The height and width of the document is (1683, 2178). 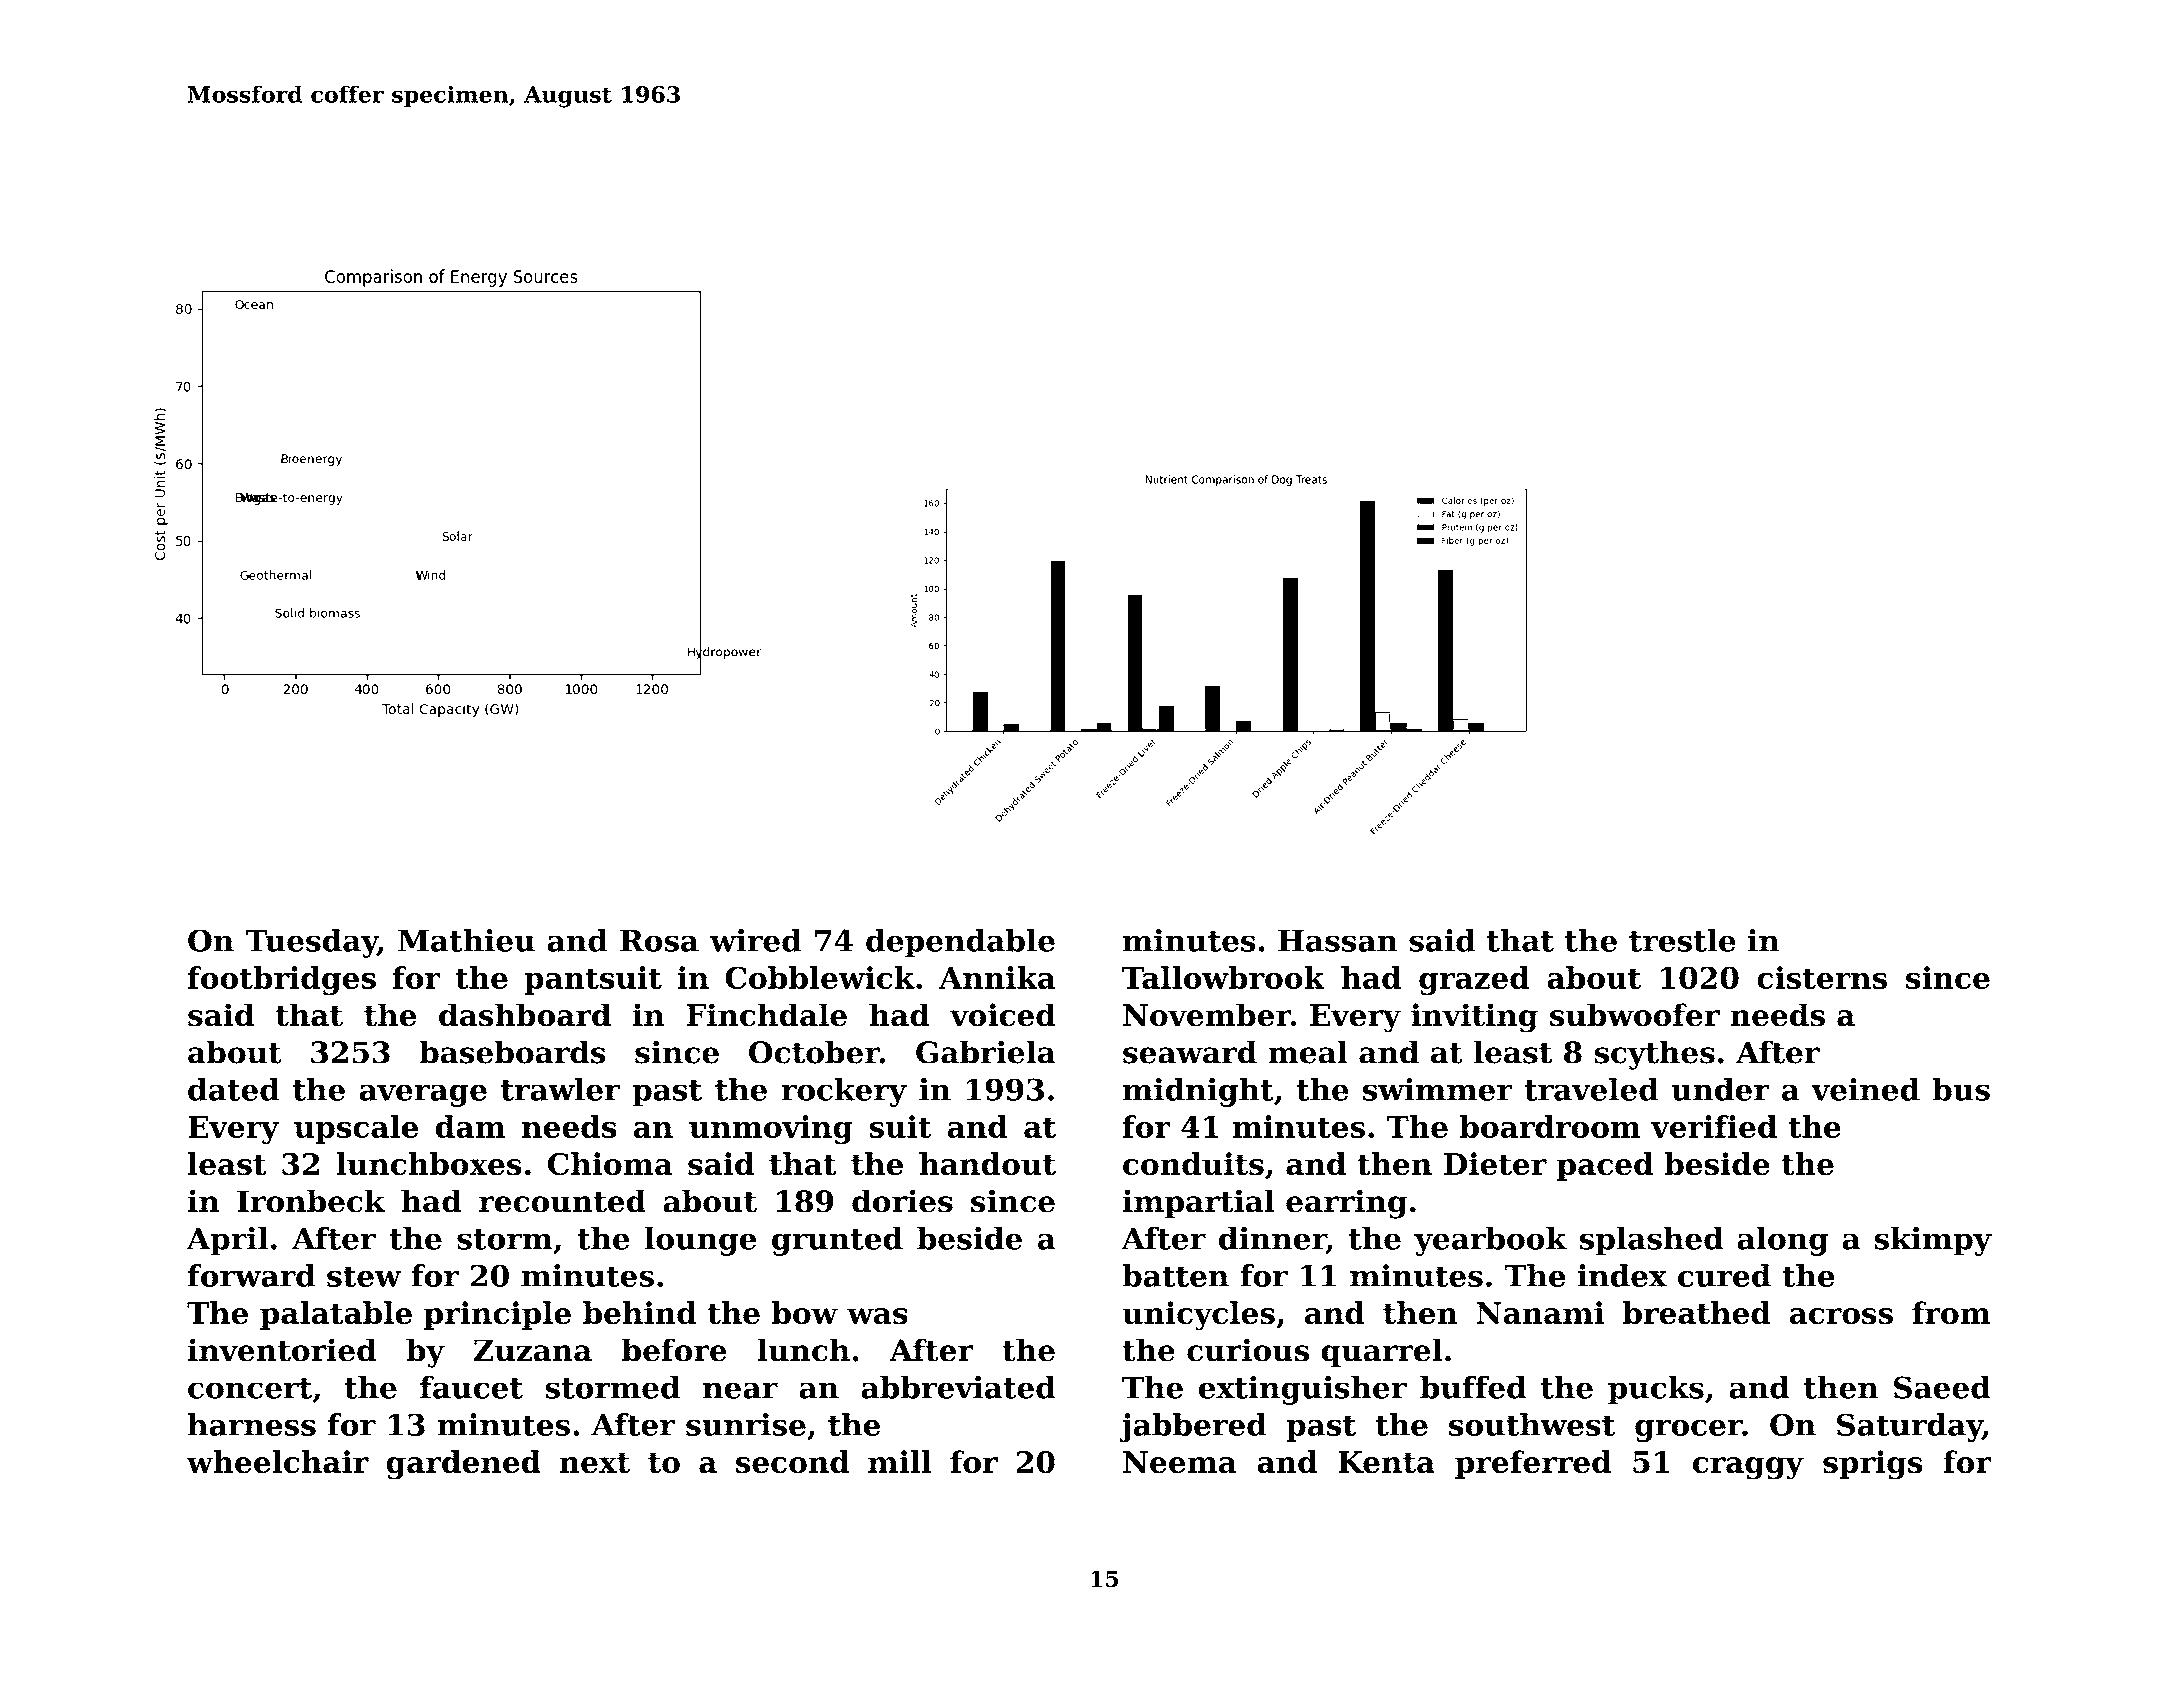 I want to click on Rosa, so click(x=659, y=940).
